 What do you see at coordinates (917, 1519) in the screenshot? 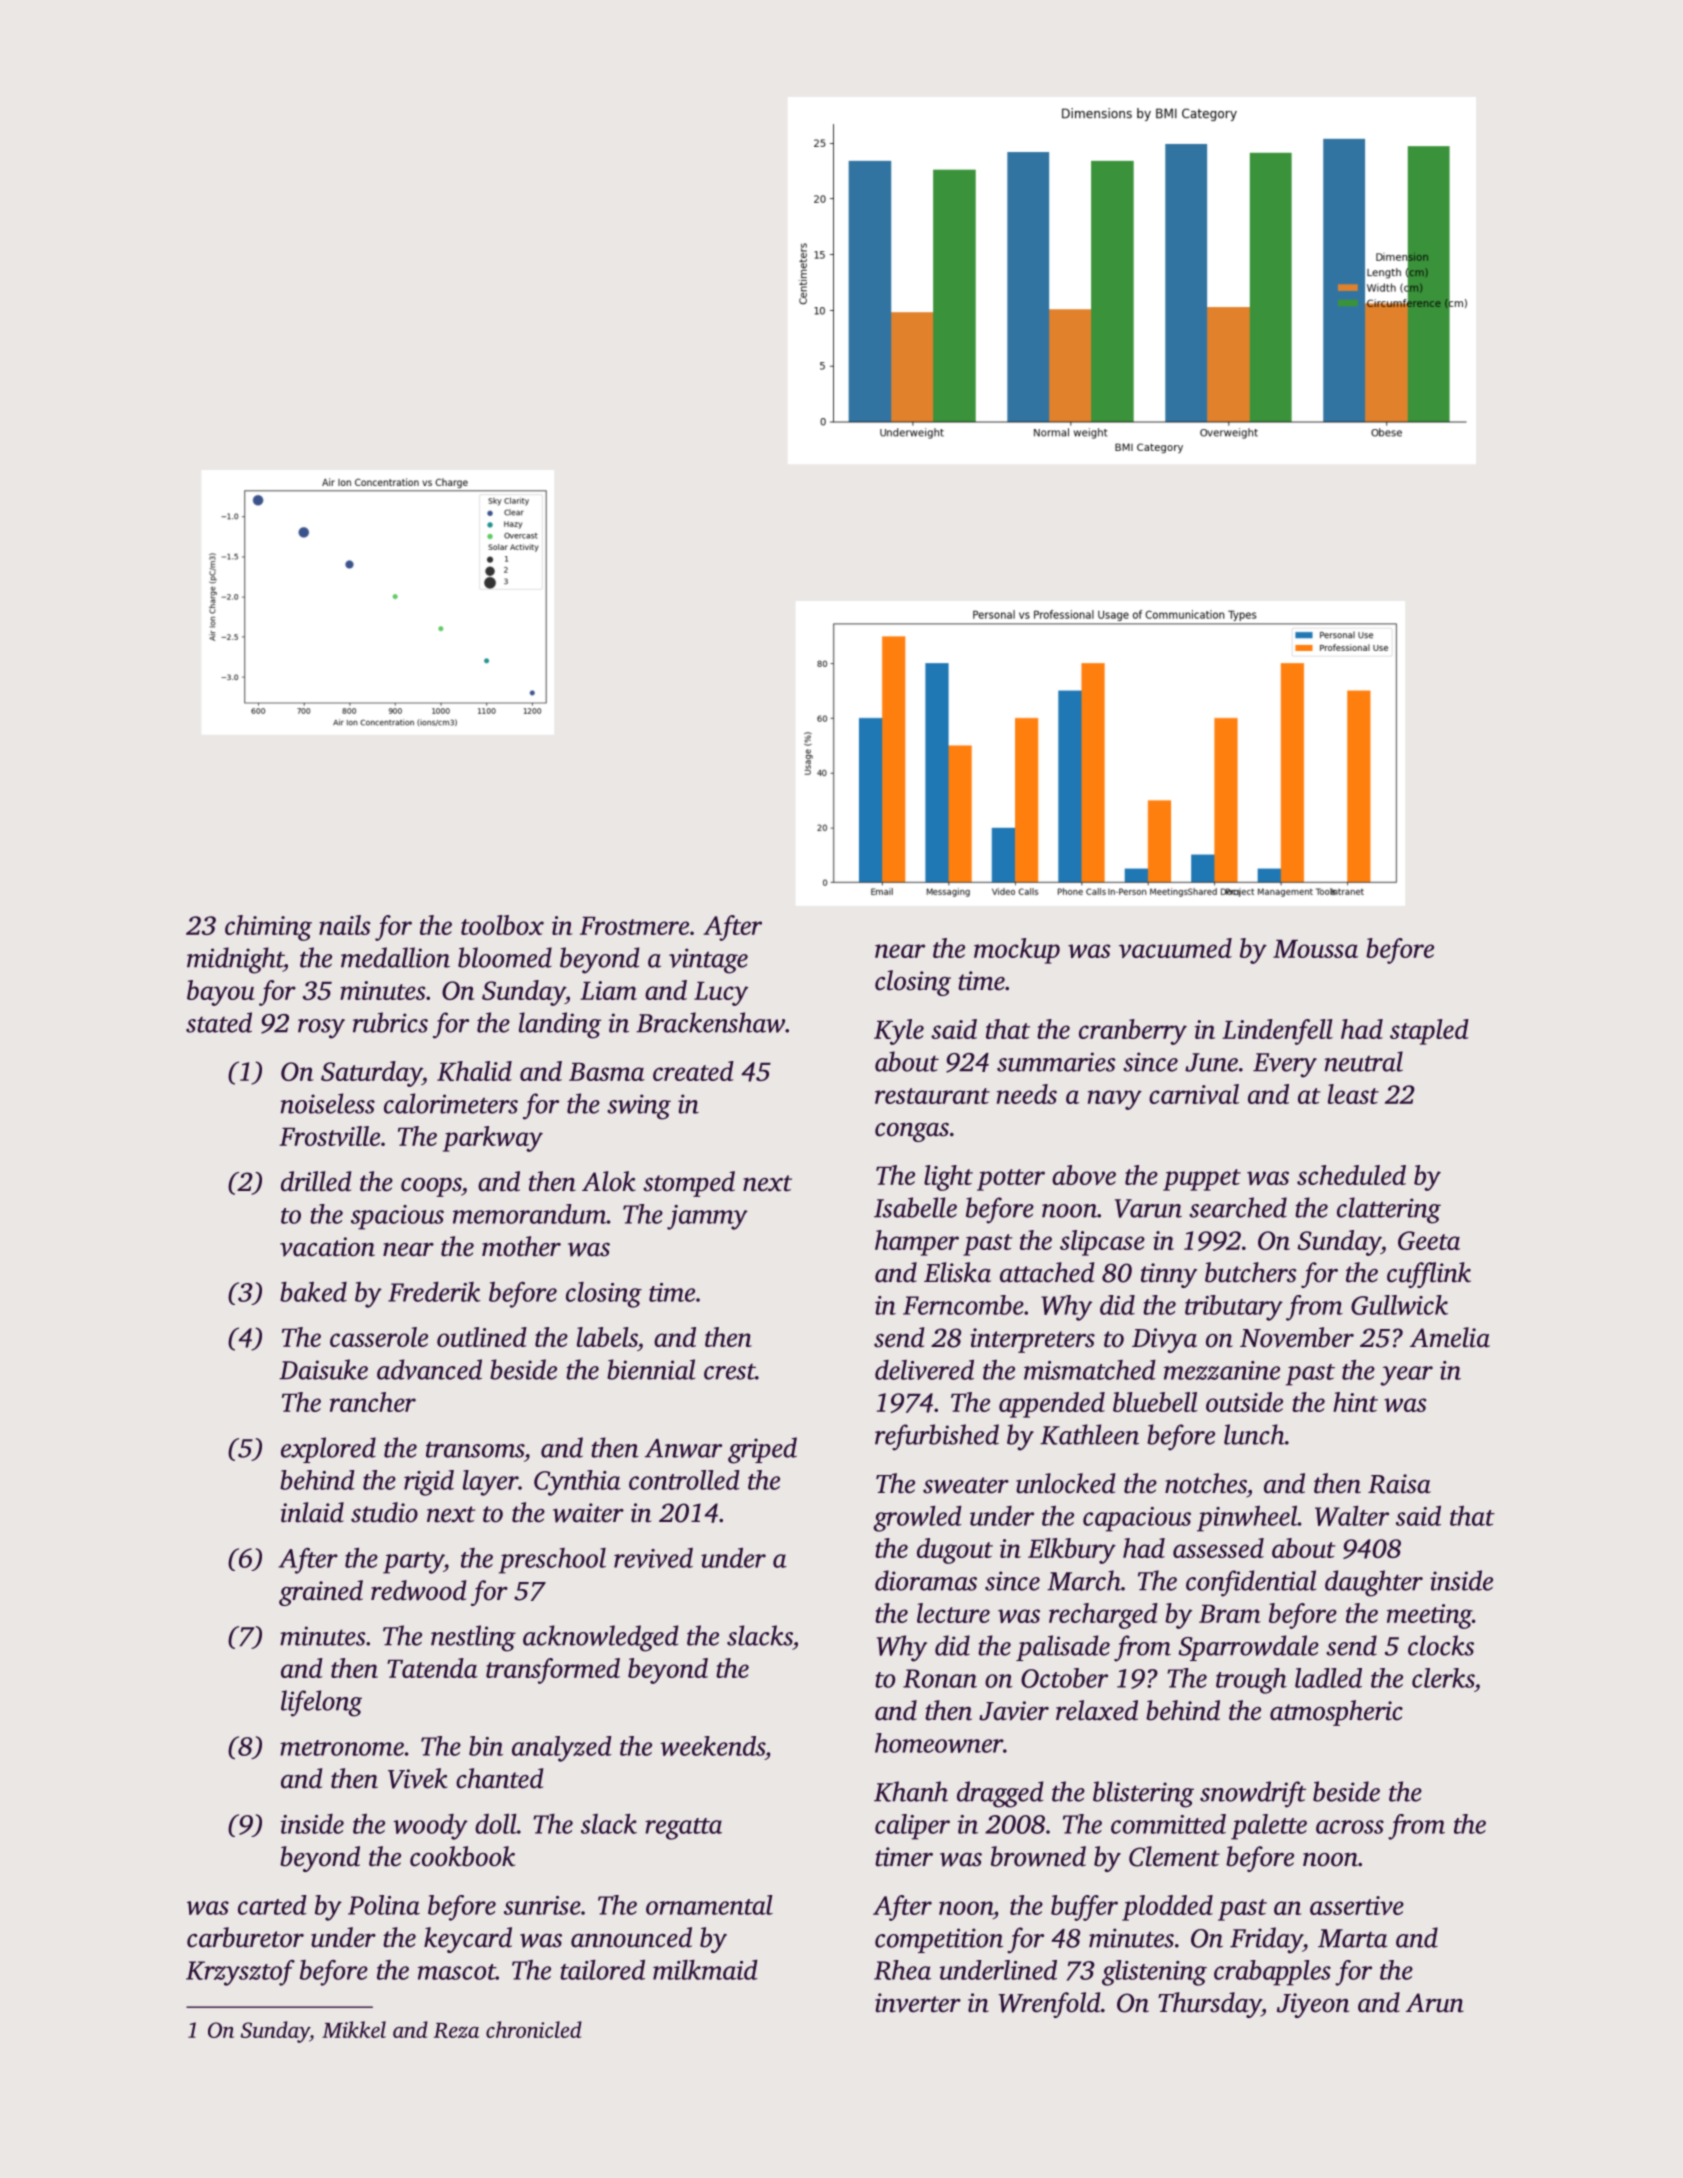
I see `growled` at bounding box center [917, 1519].
